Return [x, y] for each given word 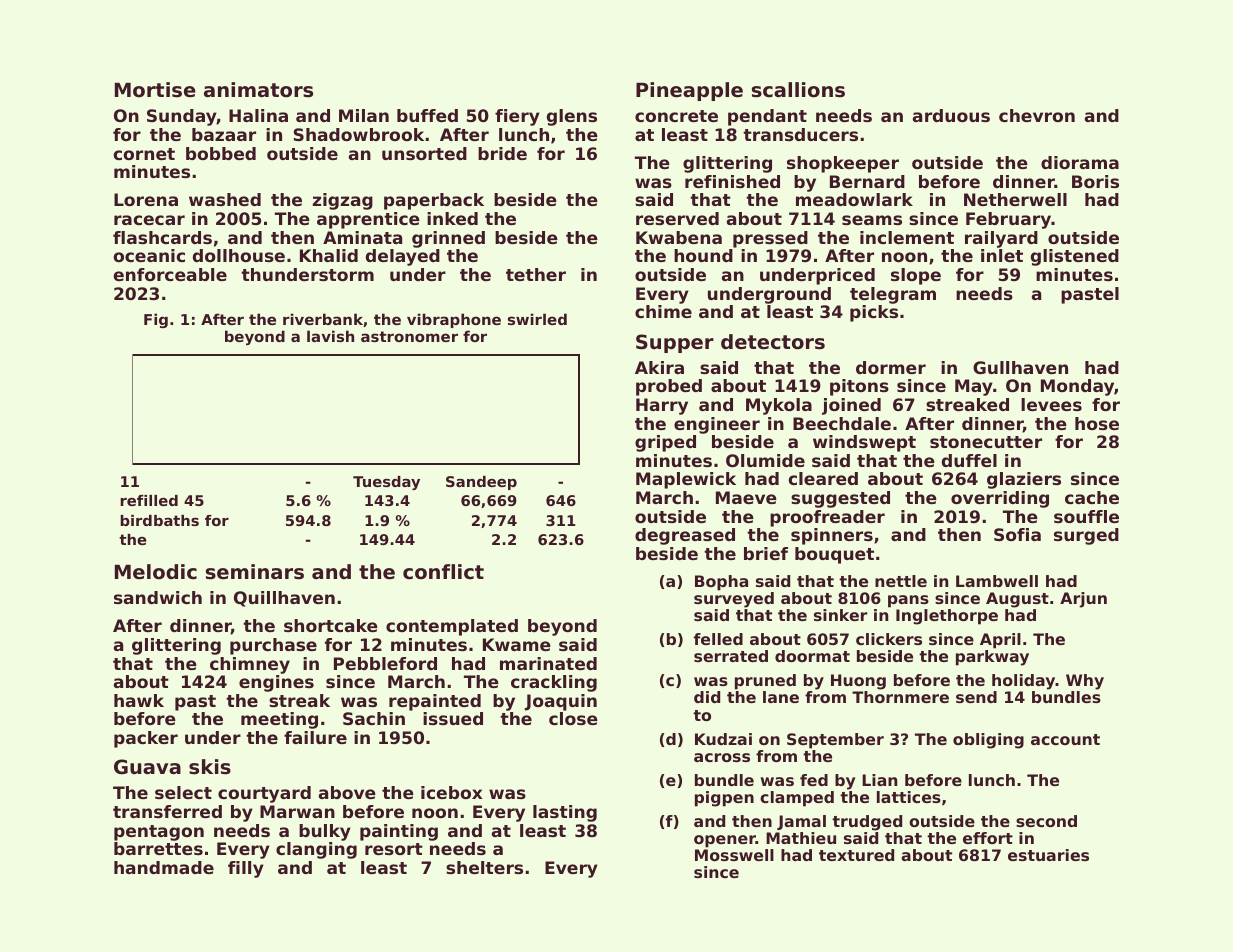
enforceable [170, 274]
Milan [364, 115]
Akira [659, 367]
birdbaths [159, 520]
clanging [316, 850]
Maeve [746, 497]
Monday [1077, 387]
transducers [800, 134]
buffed [427, 115]
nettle [901, 581]
